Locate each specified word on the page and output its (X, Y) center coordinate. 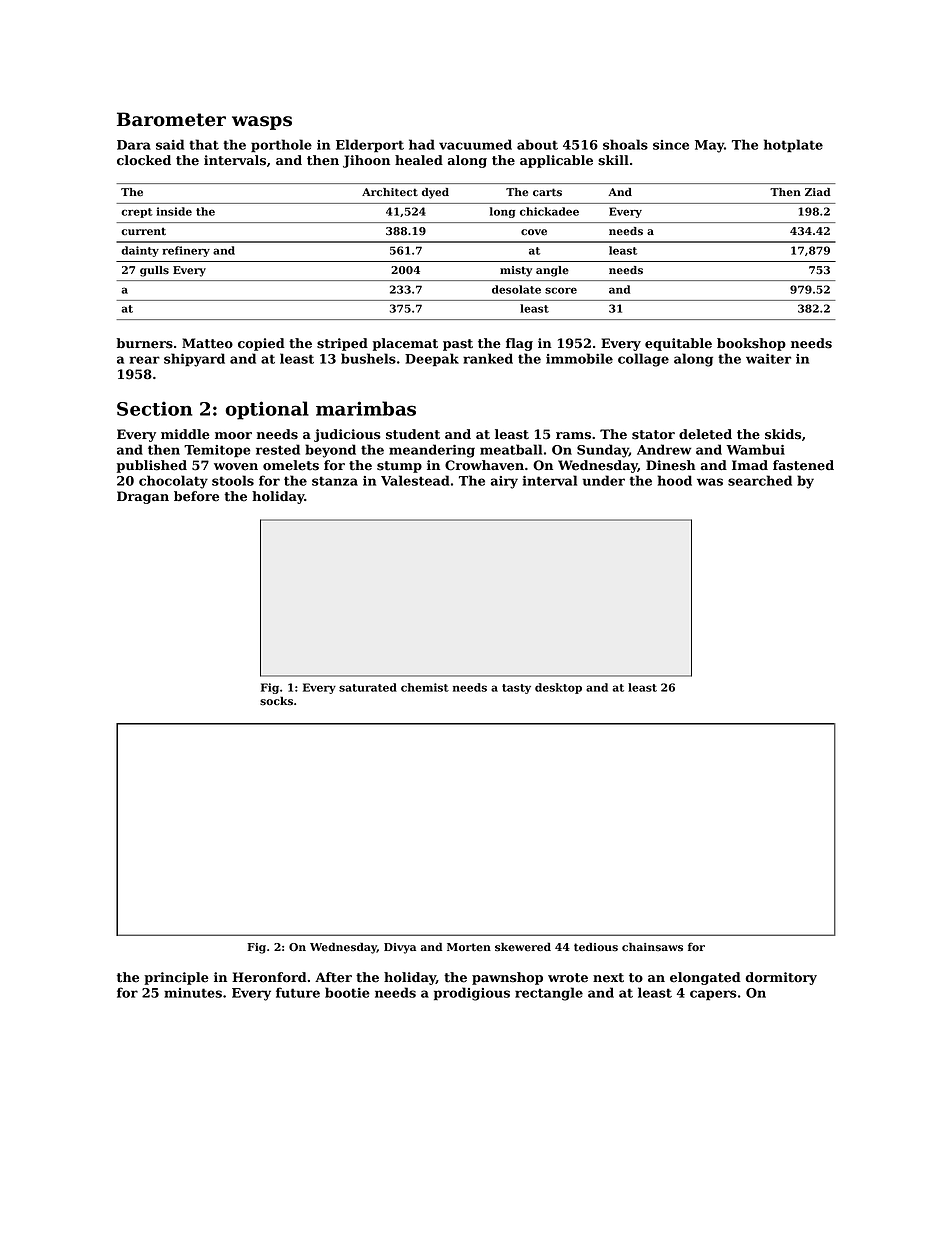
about (537, 144)
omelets (291, 465)
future (298, 992)
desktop (558, 688)
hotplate (793, 146)
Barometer (171, 119)
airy (504, 482)
